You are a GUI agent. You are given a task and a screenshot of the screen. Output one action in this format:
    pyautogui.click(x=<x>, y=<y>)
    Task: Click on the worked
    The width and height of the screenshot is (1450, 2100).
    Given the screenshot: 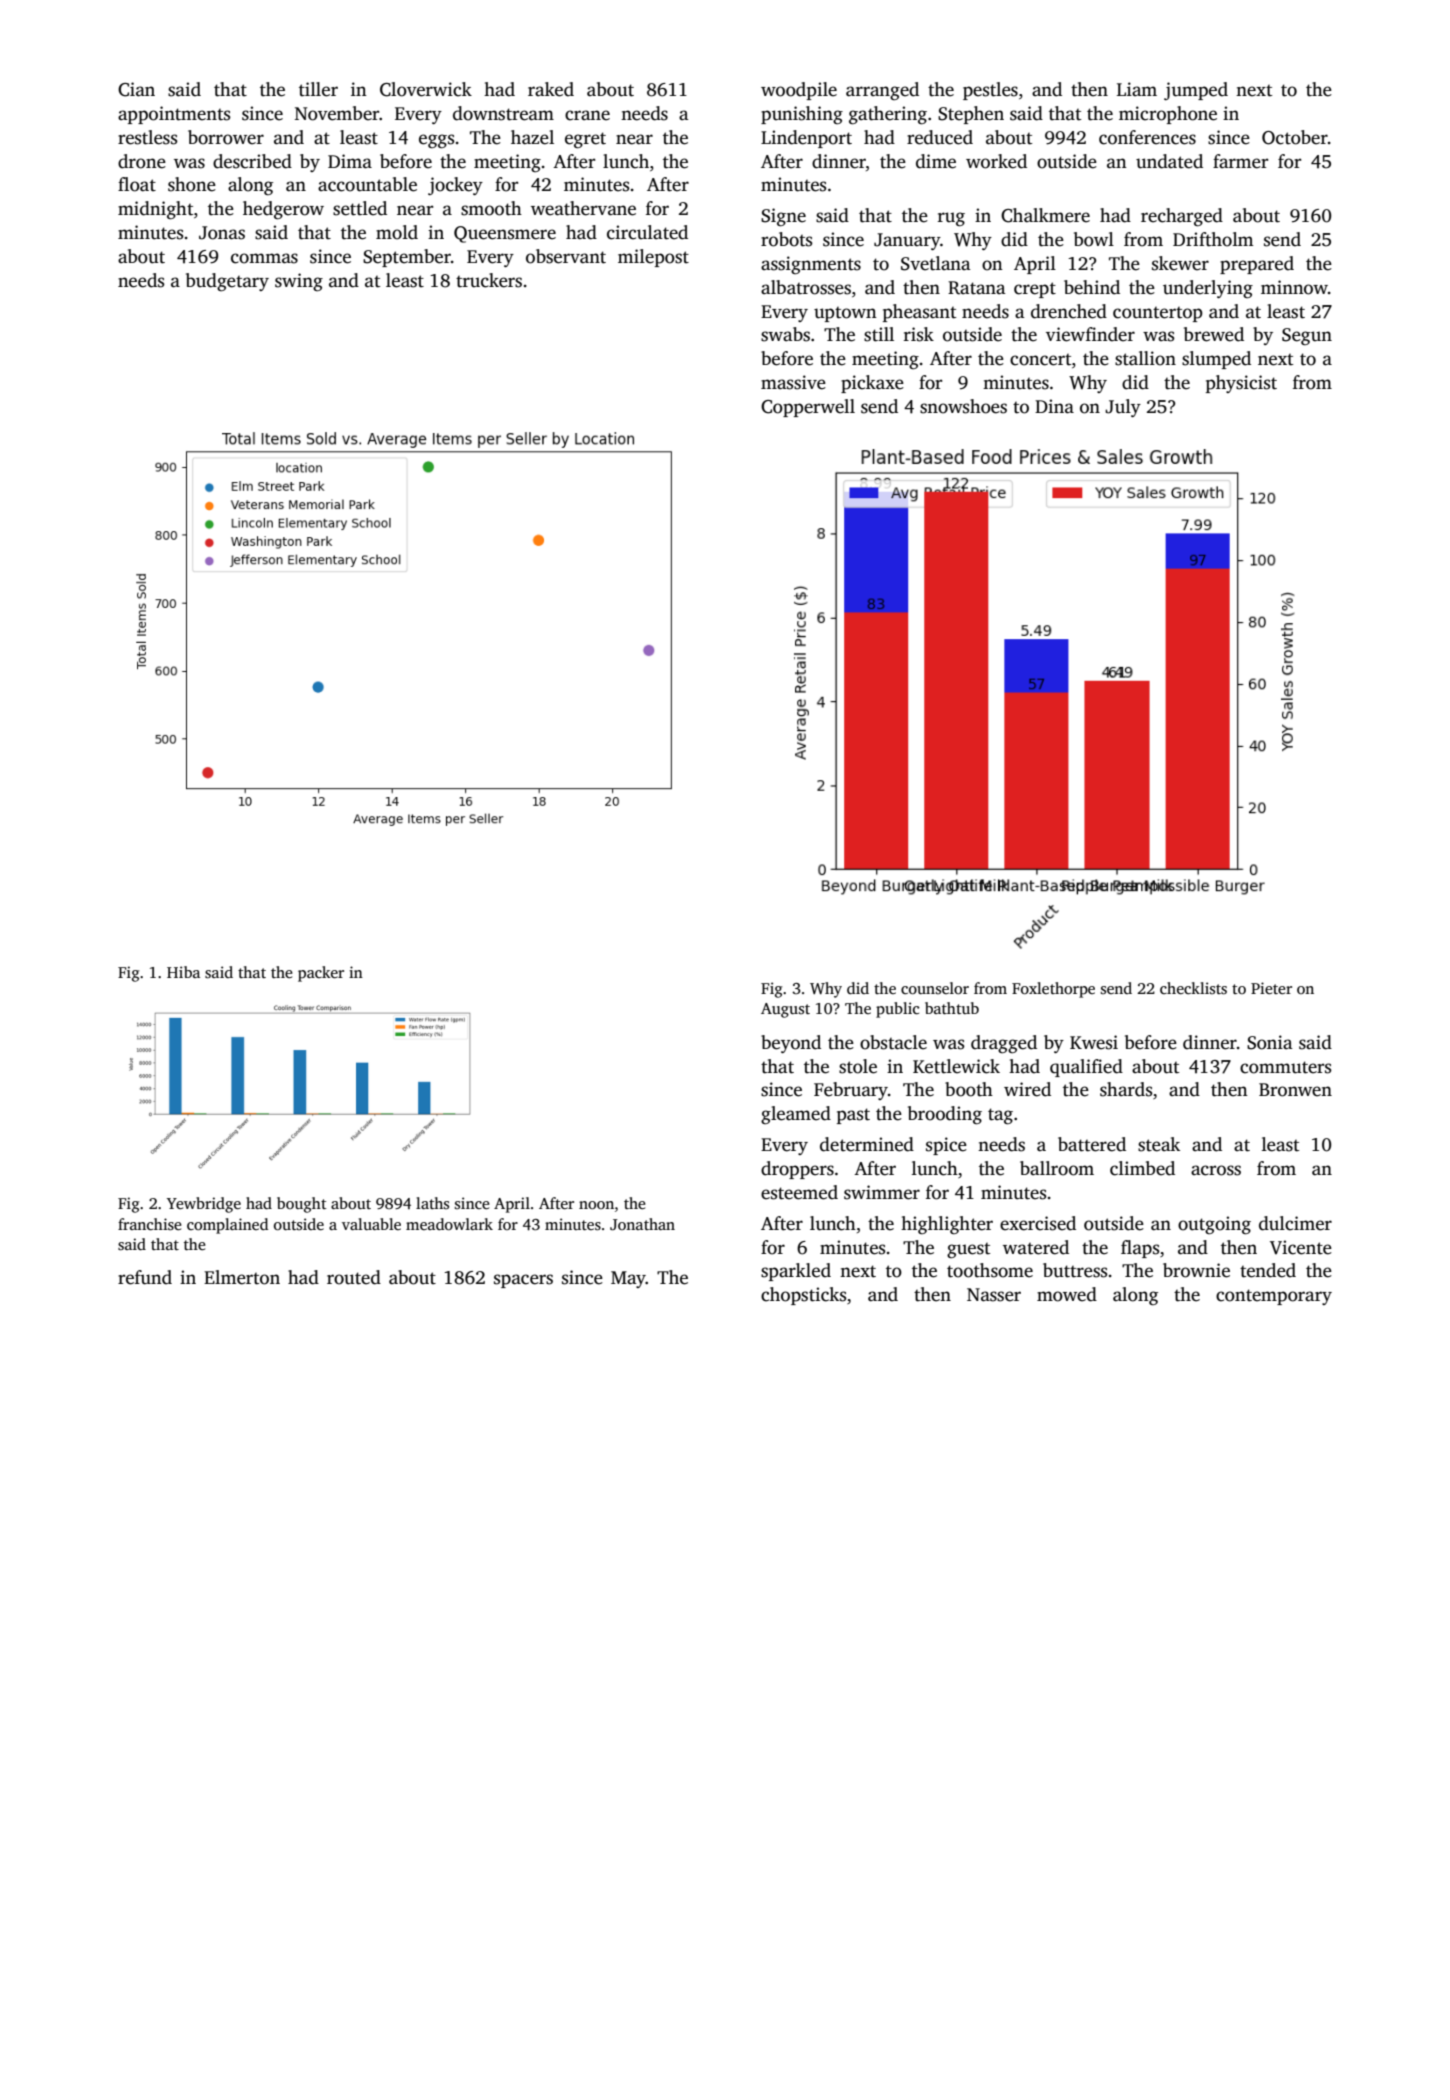 What is the action you would take?
    pyautogui.click(x=996, y=161)
